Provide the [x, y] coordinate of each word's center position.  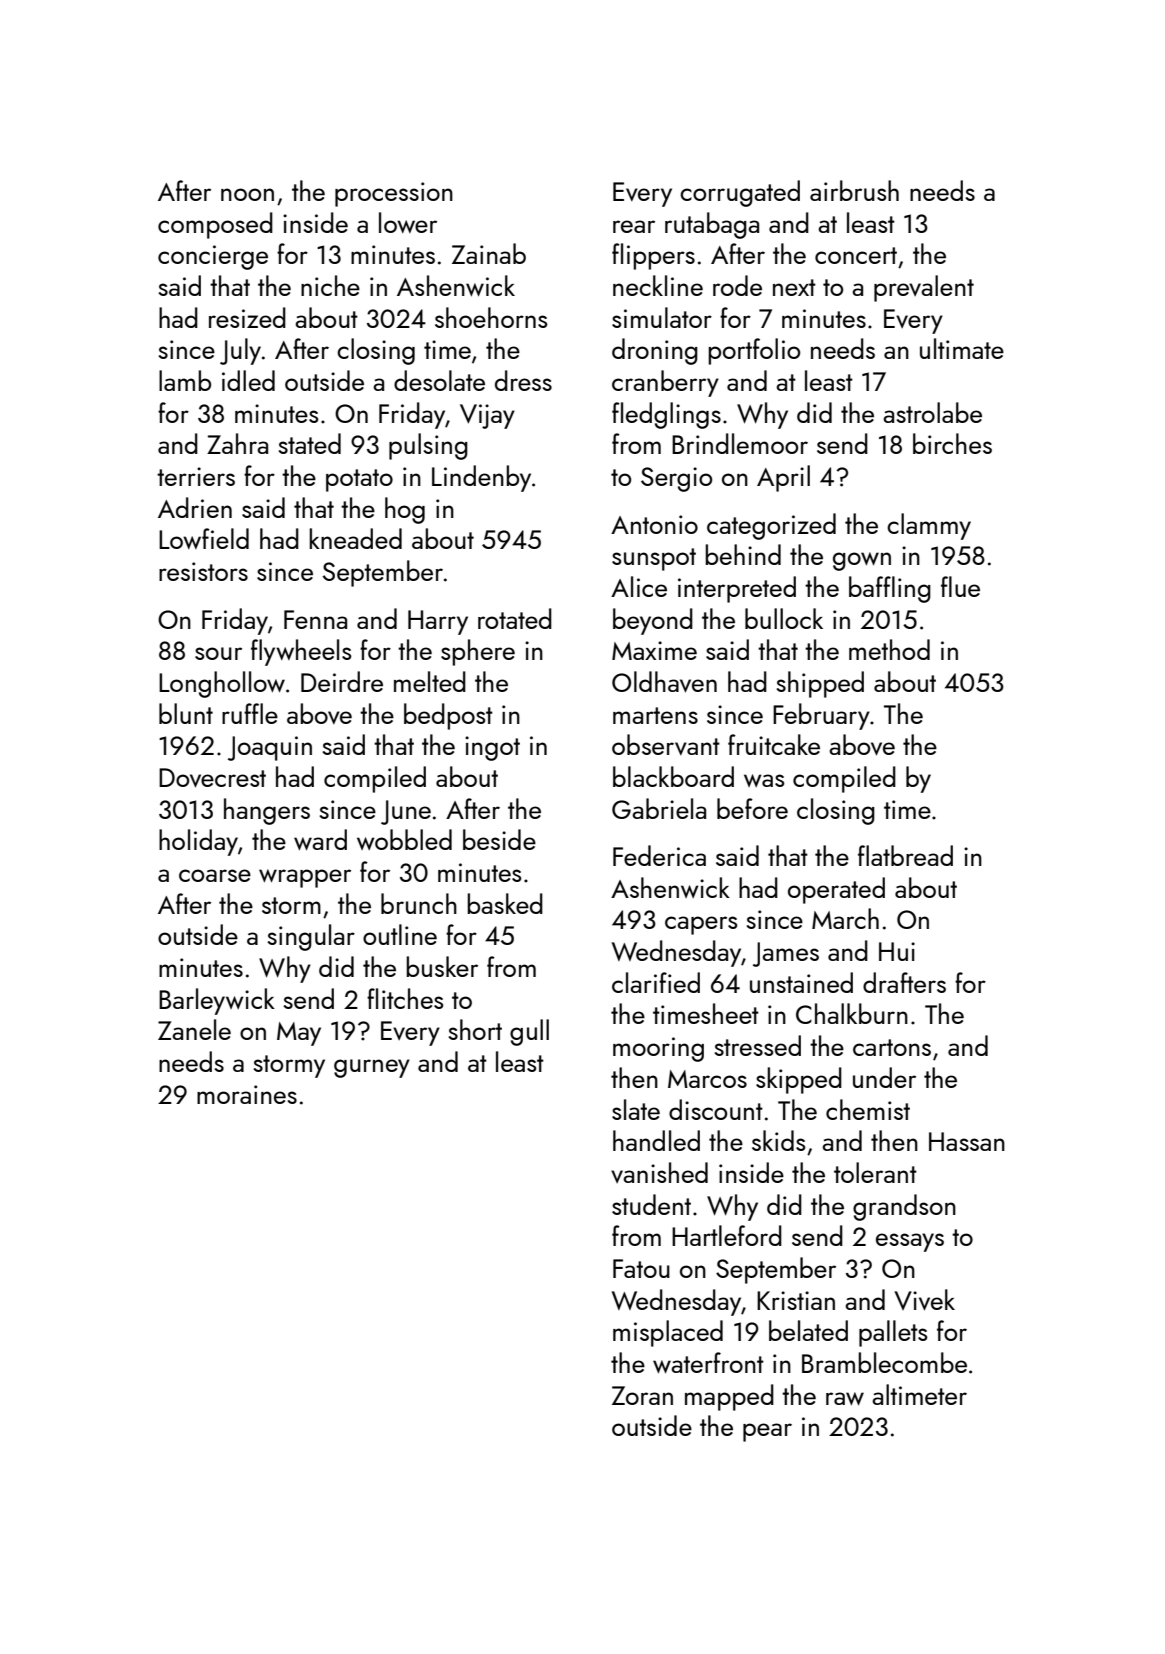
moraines [247, 1094]
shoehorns [491, 317]
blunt [186, 713]
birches [952, 443]
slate [636, 1109]
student [651, 1204]
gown [862, 561]
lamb [185, 380]
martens [655, 715]
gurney [372, 1068]
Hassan [967, 1141]
